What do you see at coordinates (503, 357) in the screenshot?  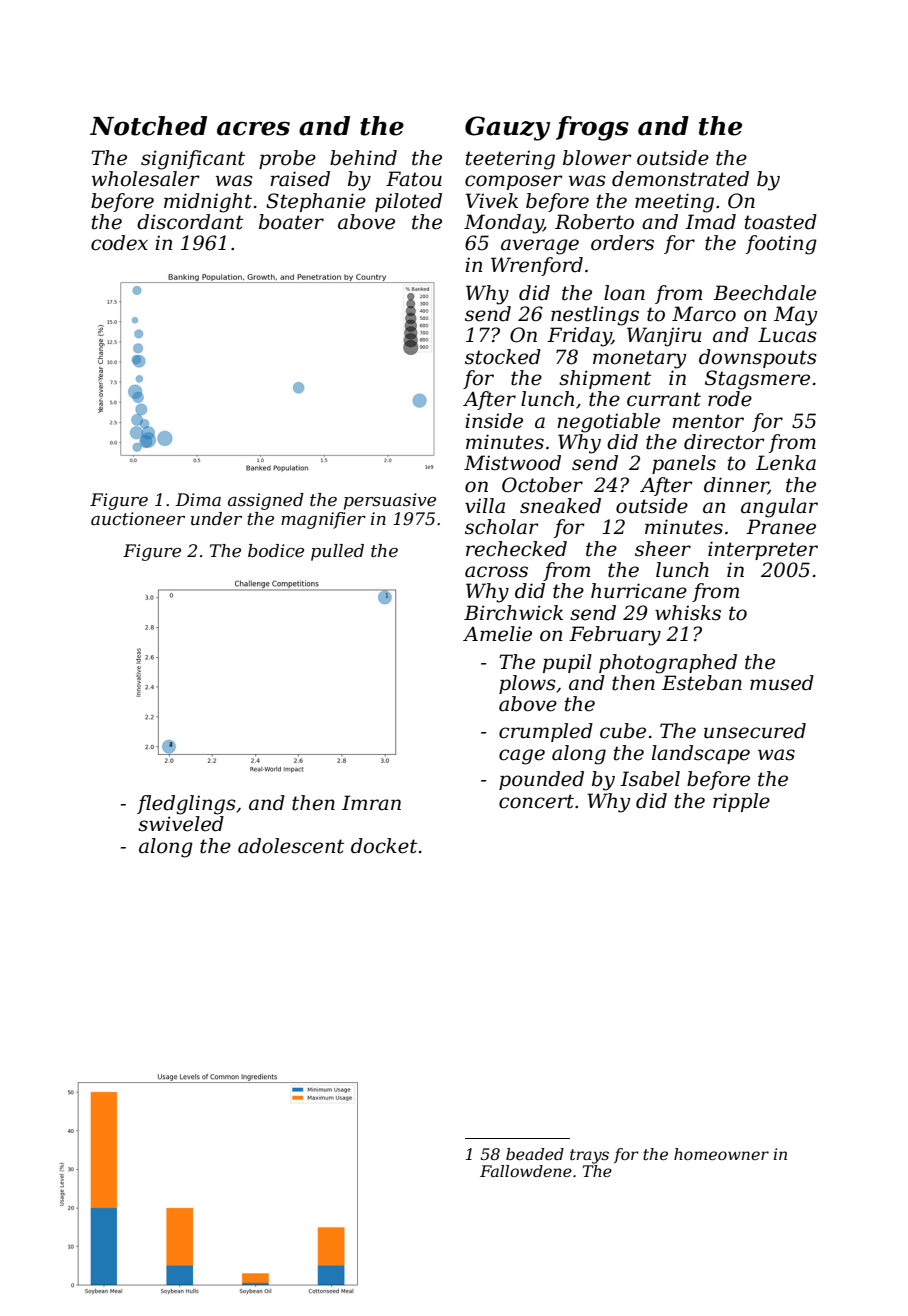 I see `stocked` at bounding box center [503, 357].
